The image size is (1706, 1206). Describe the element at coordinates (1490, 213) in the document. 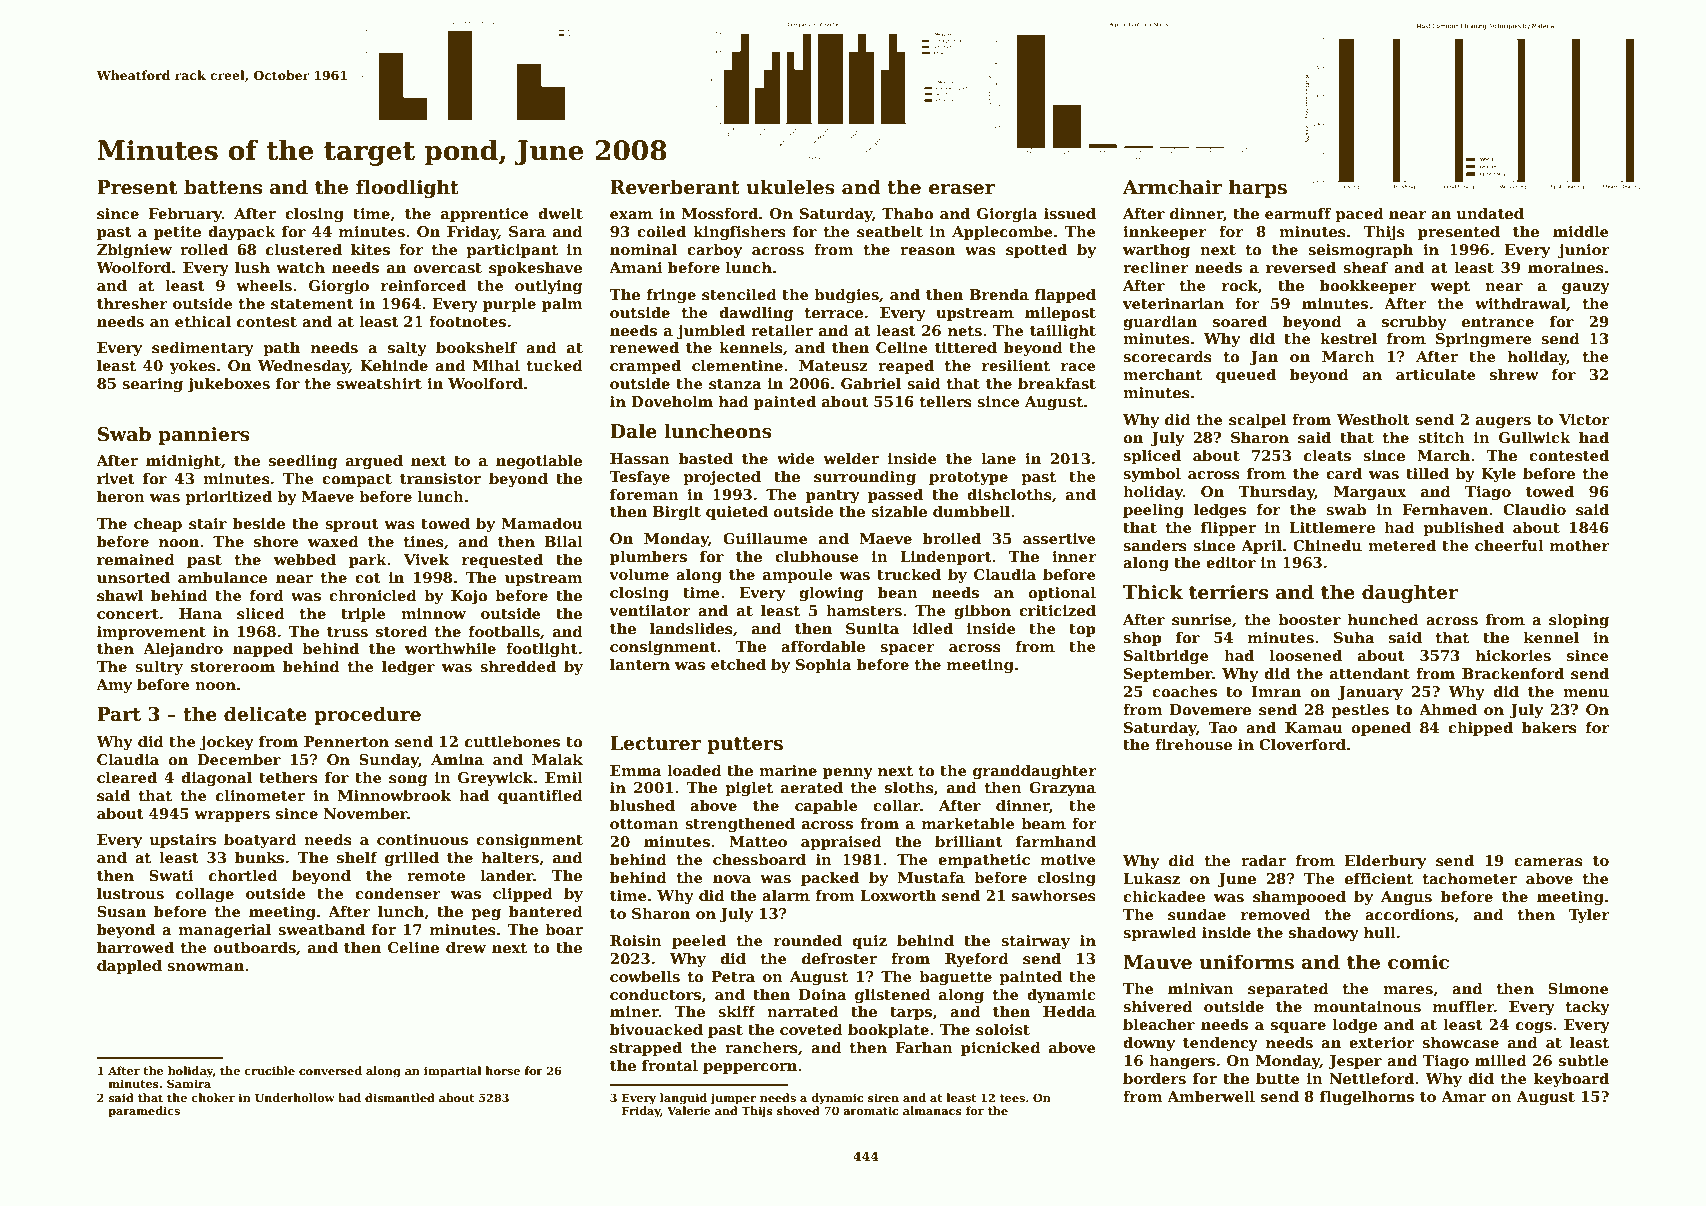

I see `undated` at that location.
